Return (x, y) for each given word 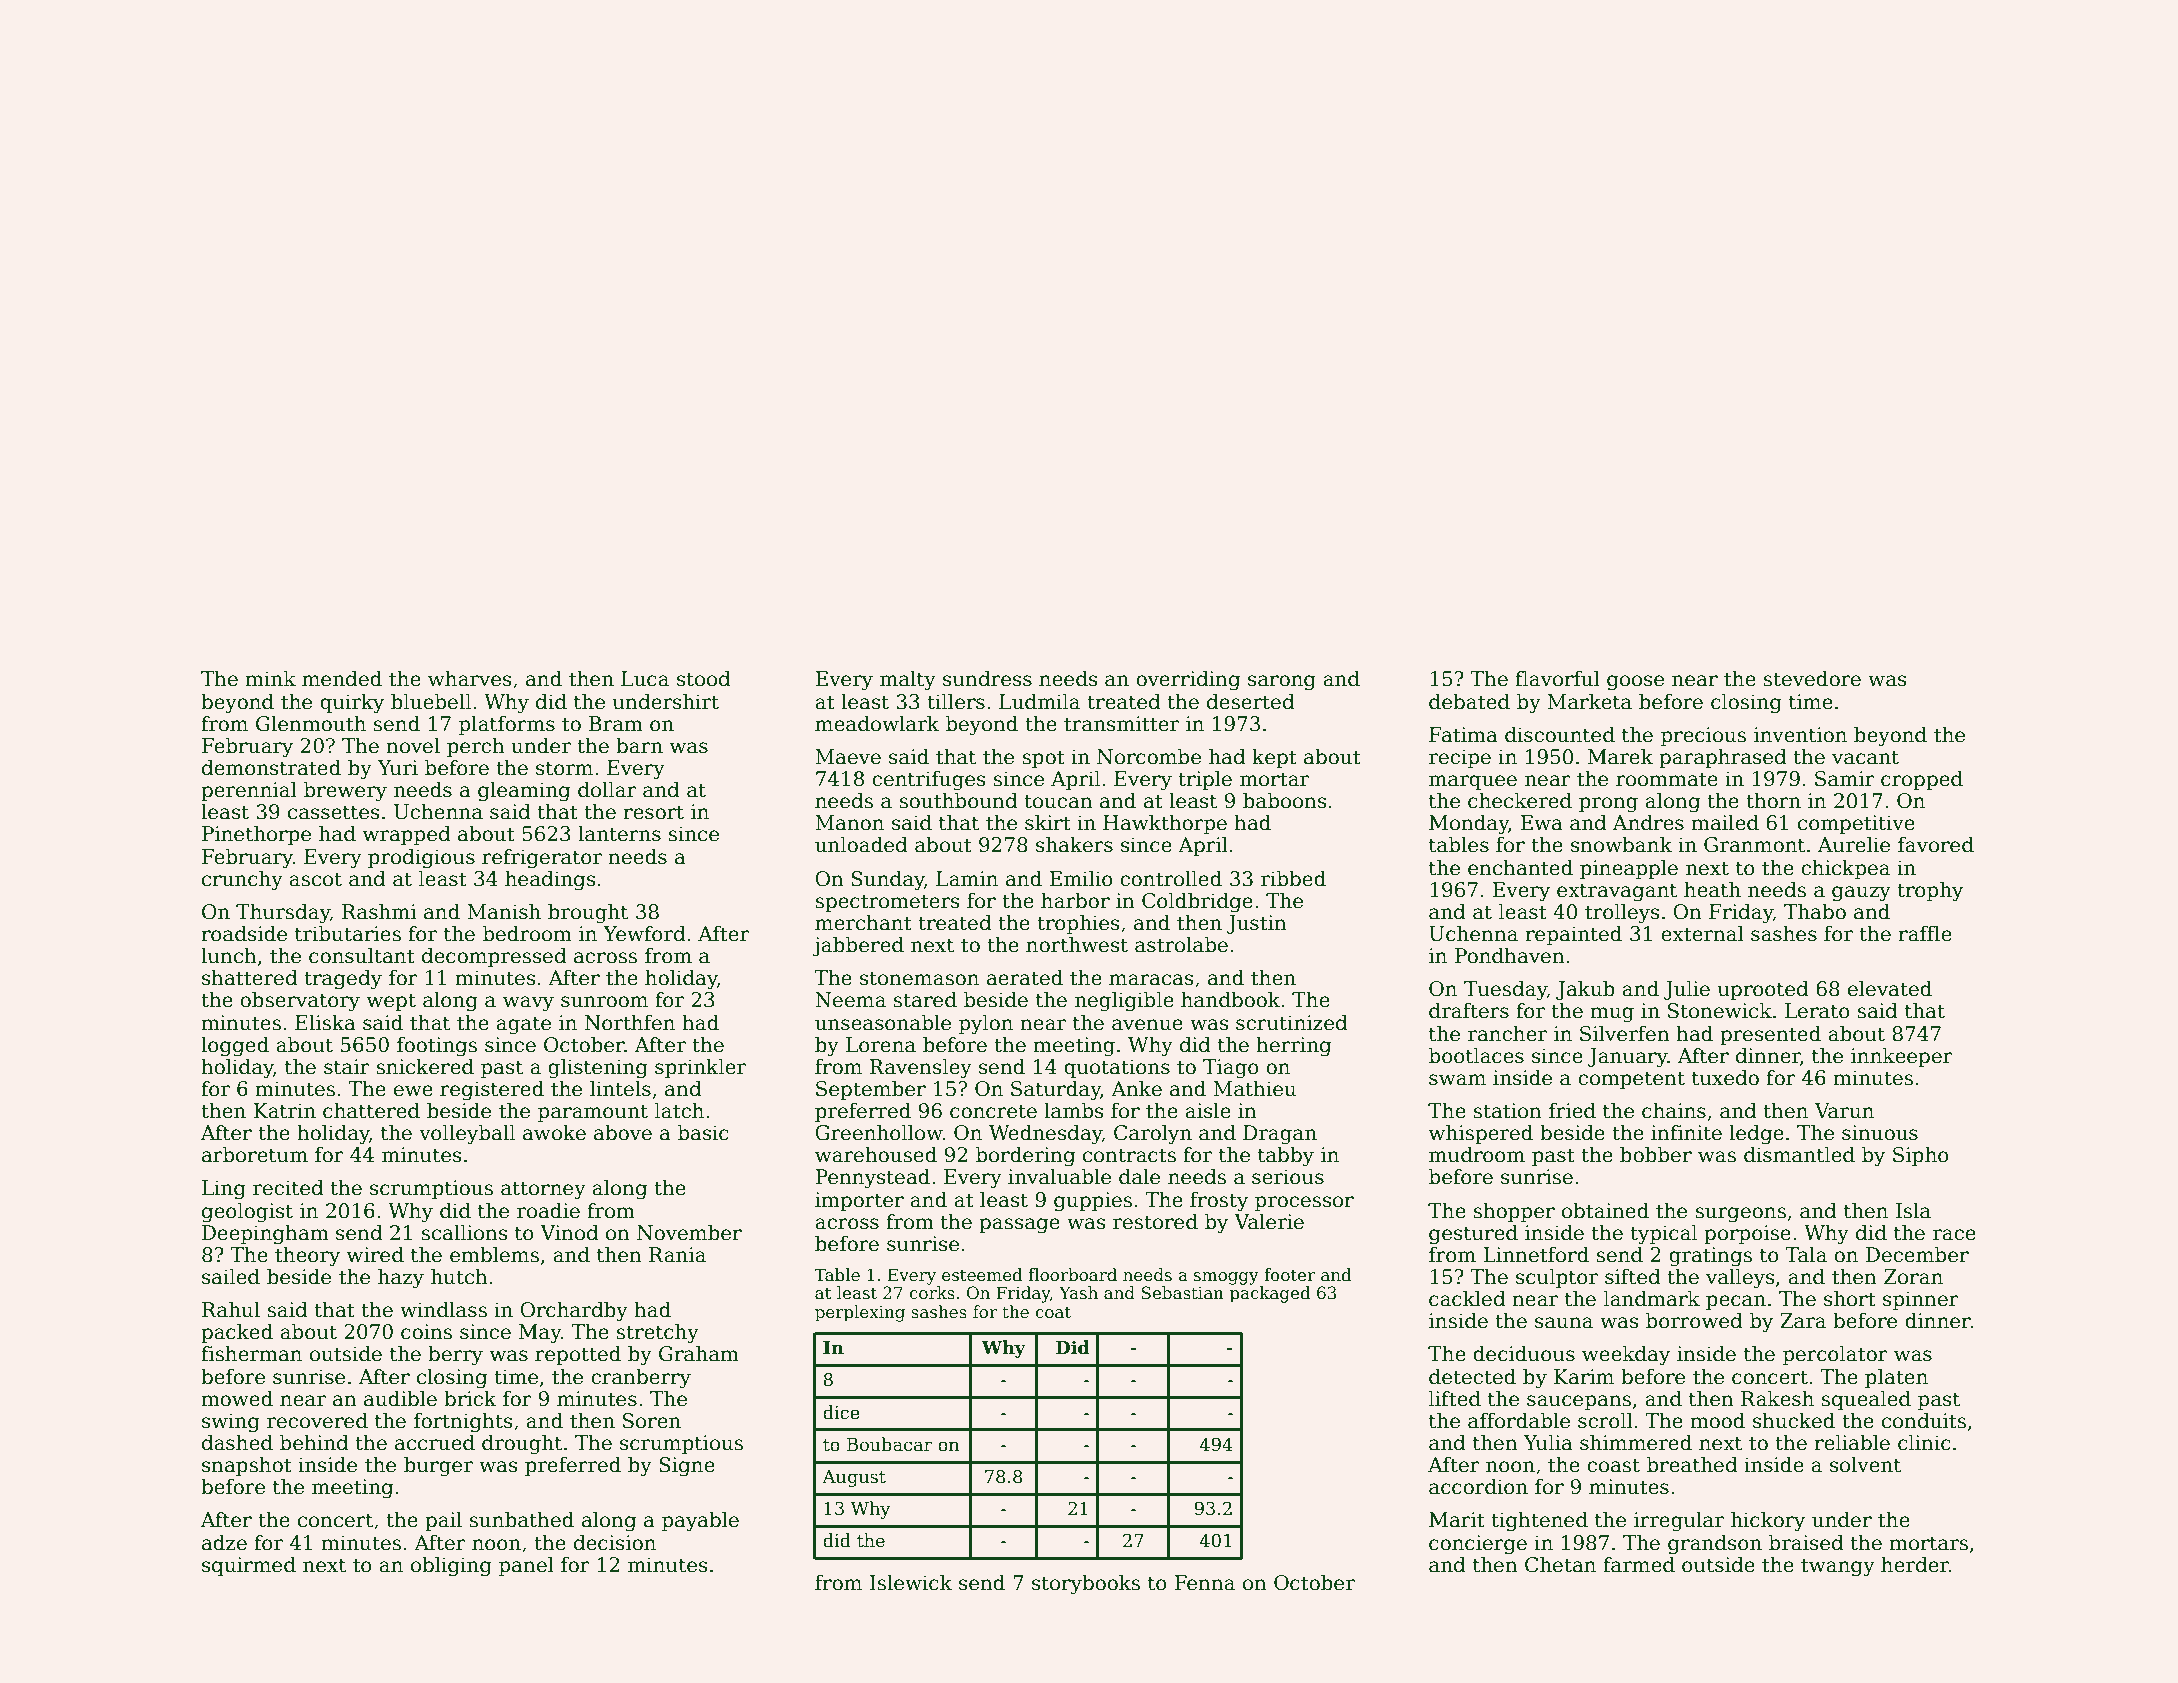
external (1702, 933)
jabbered (858, 946)
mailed (1725, 822)
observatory (300, 1001)
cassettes (334, 812)
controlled (1171, 878)
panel (526, 1566)
